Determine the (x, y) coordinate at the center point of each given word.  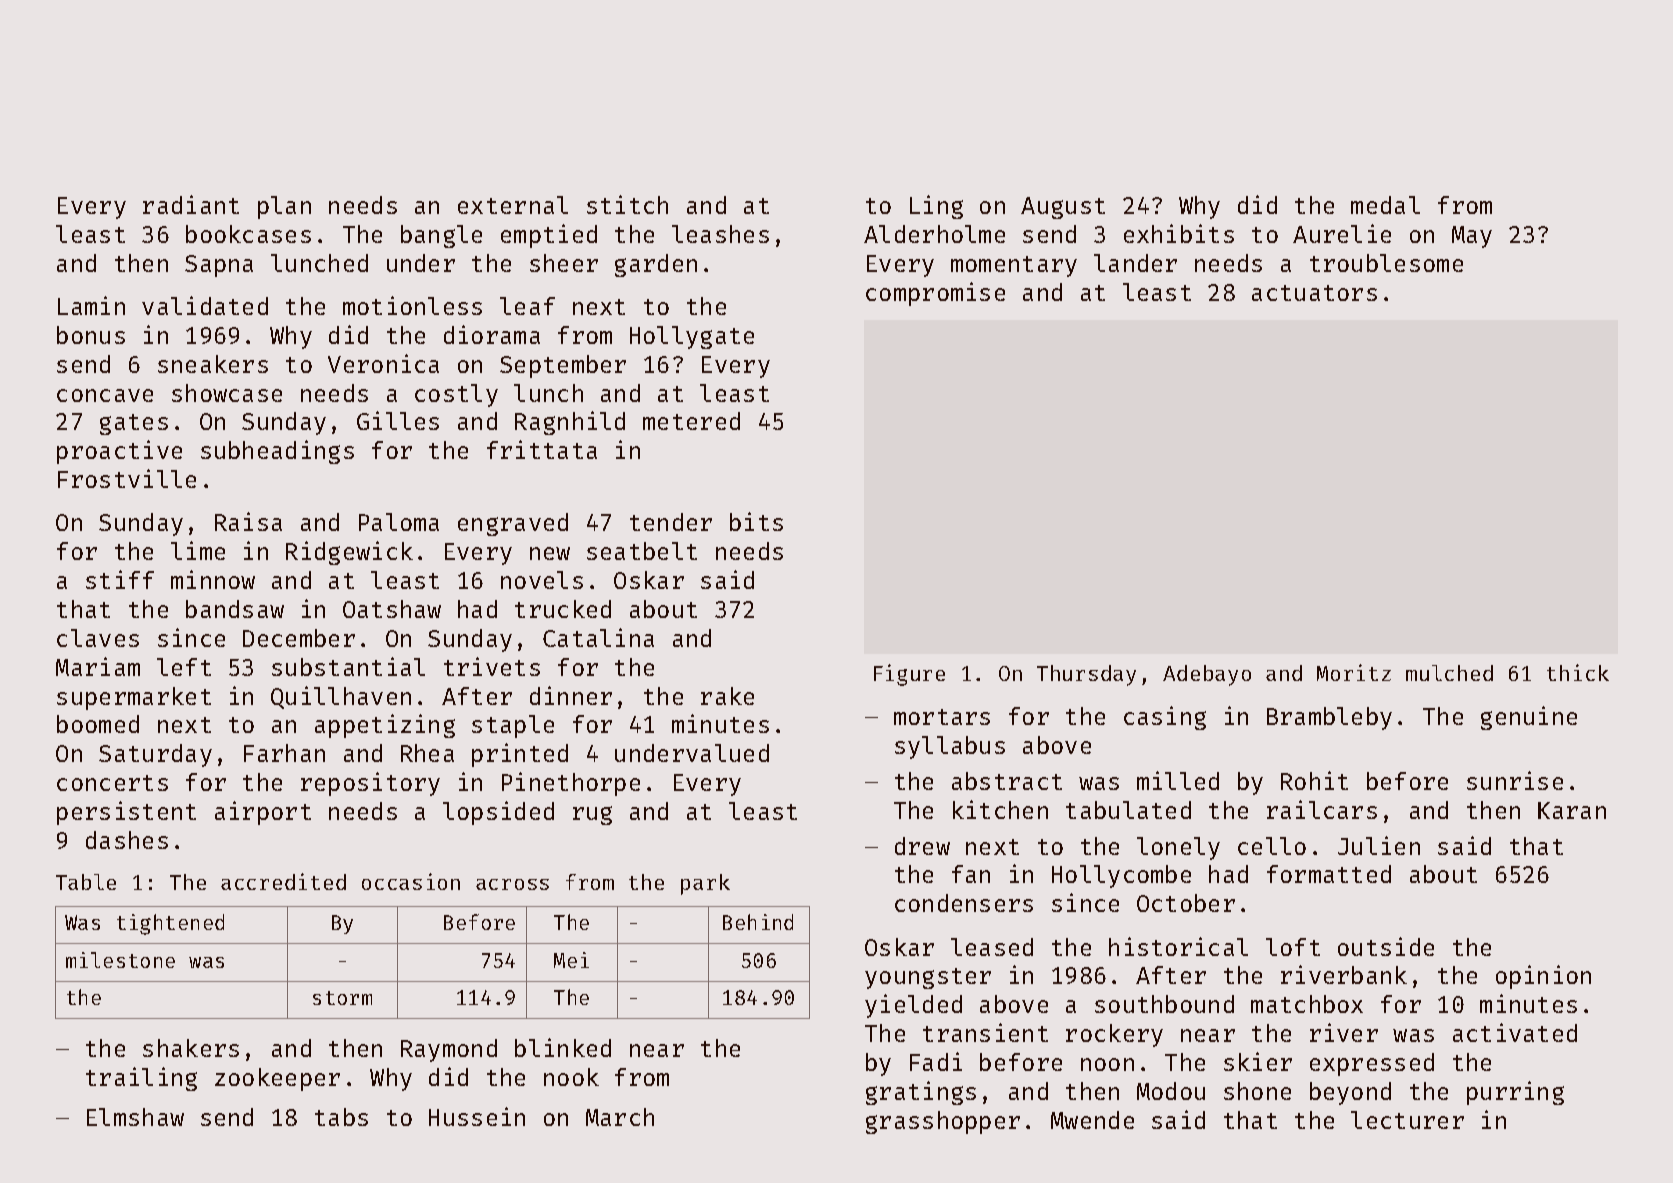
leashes (720, 234)
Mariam (98, 666)
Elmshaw (135, 1117)
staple (513, 726)
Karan (1572, 810)
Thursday (1086, 675)
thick (1578, 672)
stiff (120, 579)
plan (284, 207)
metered (691, 421)
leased (992, 947)
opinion (1543, 977)
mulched (1449, 673)
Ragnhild (570, 423)
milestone (120, 960)
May (1472, 237)
